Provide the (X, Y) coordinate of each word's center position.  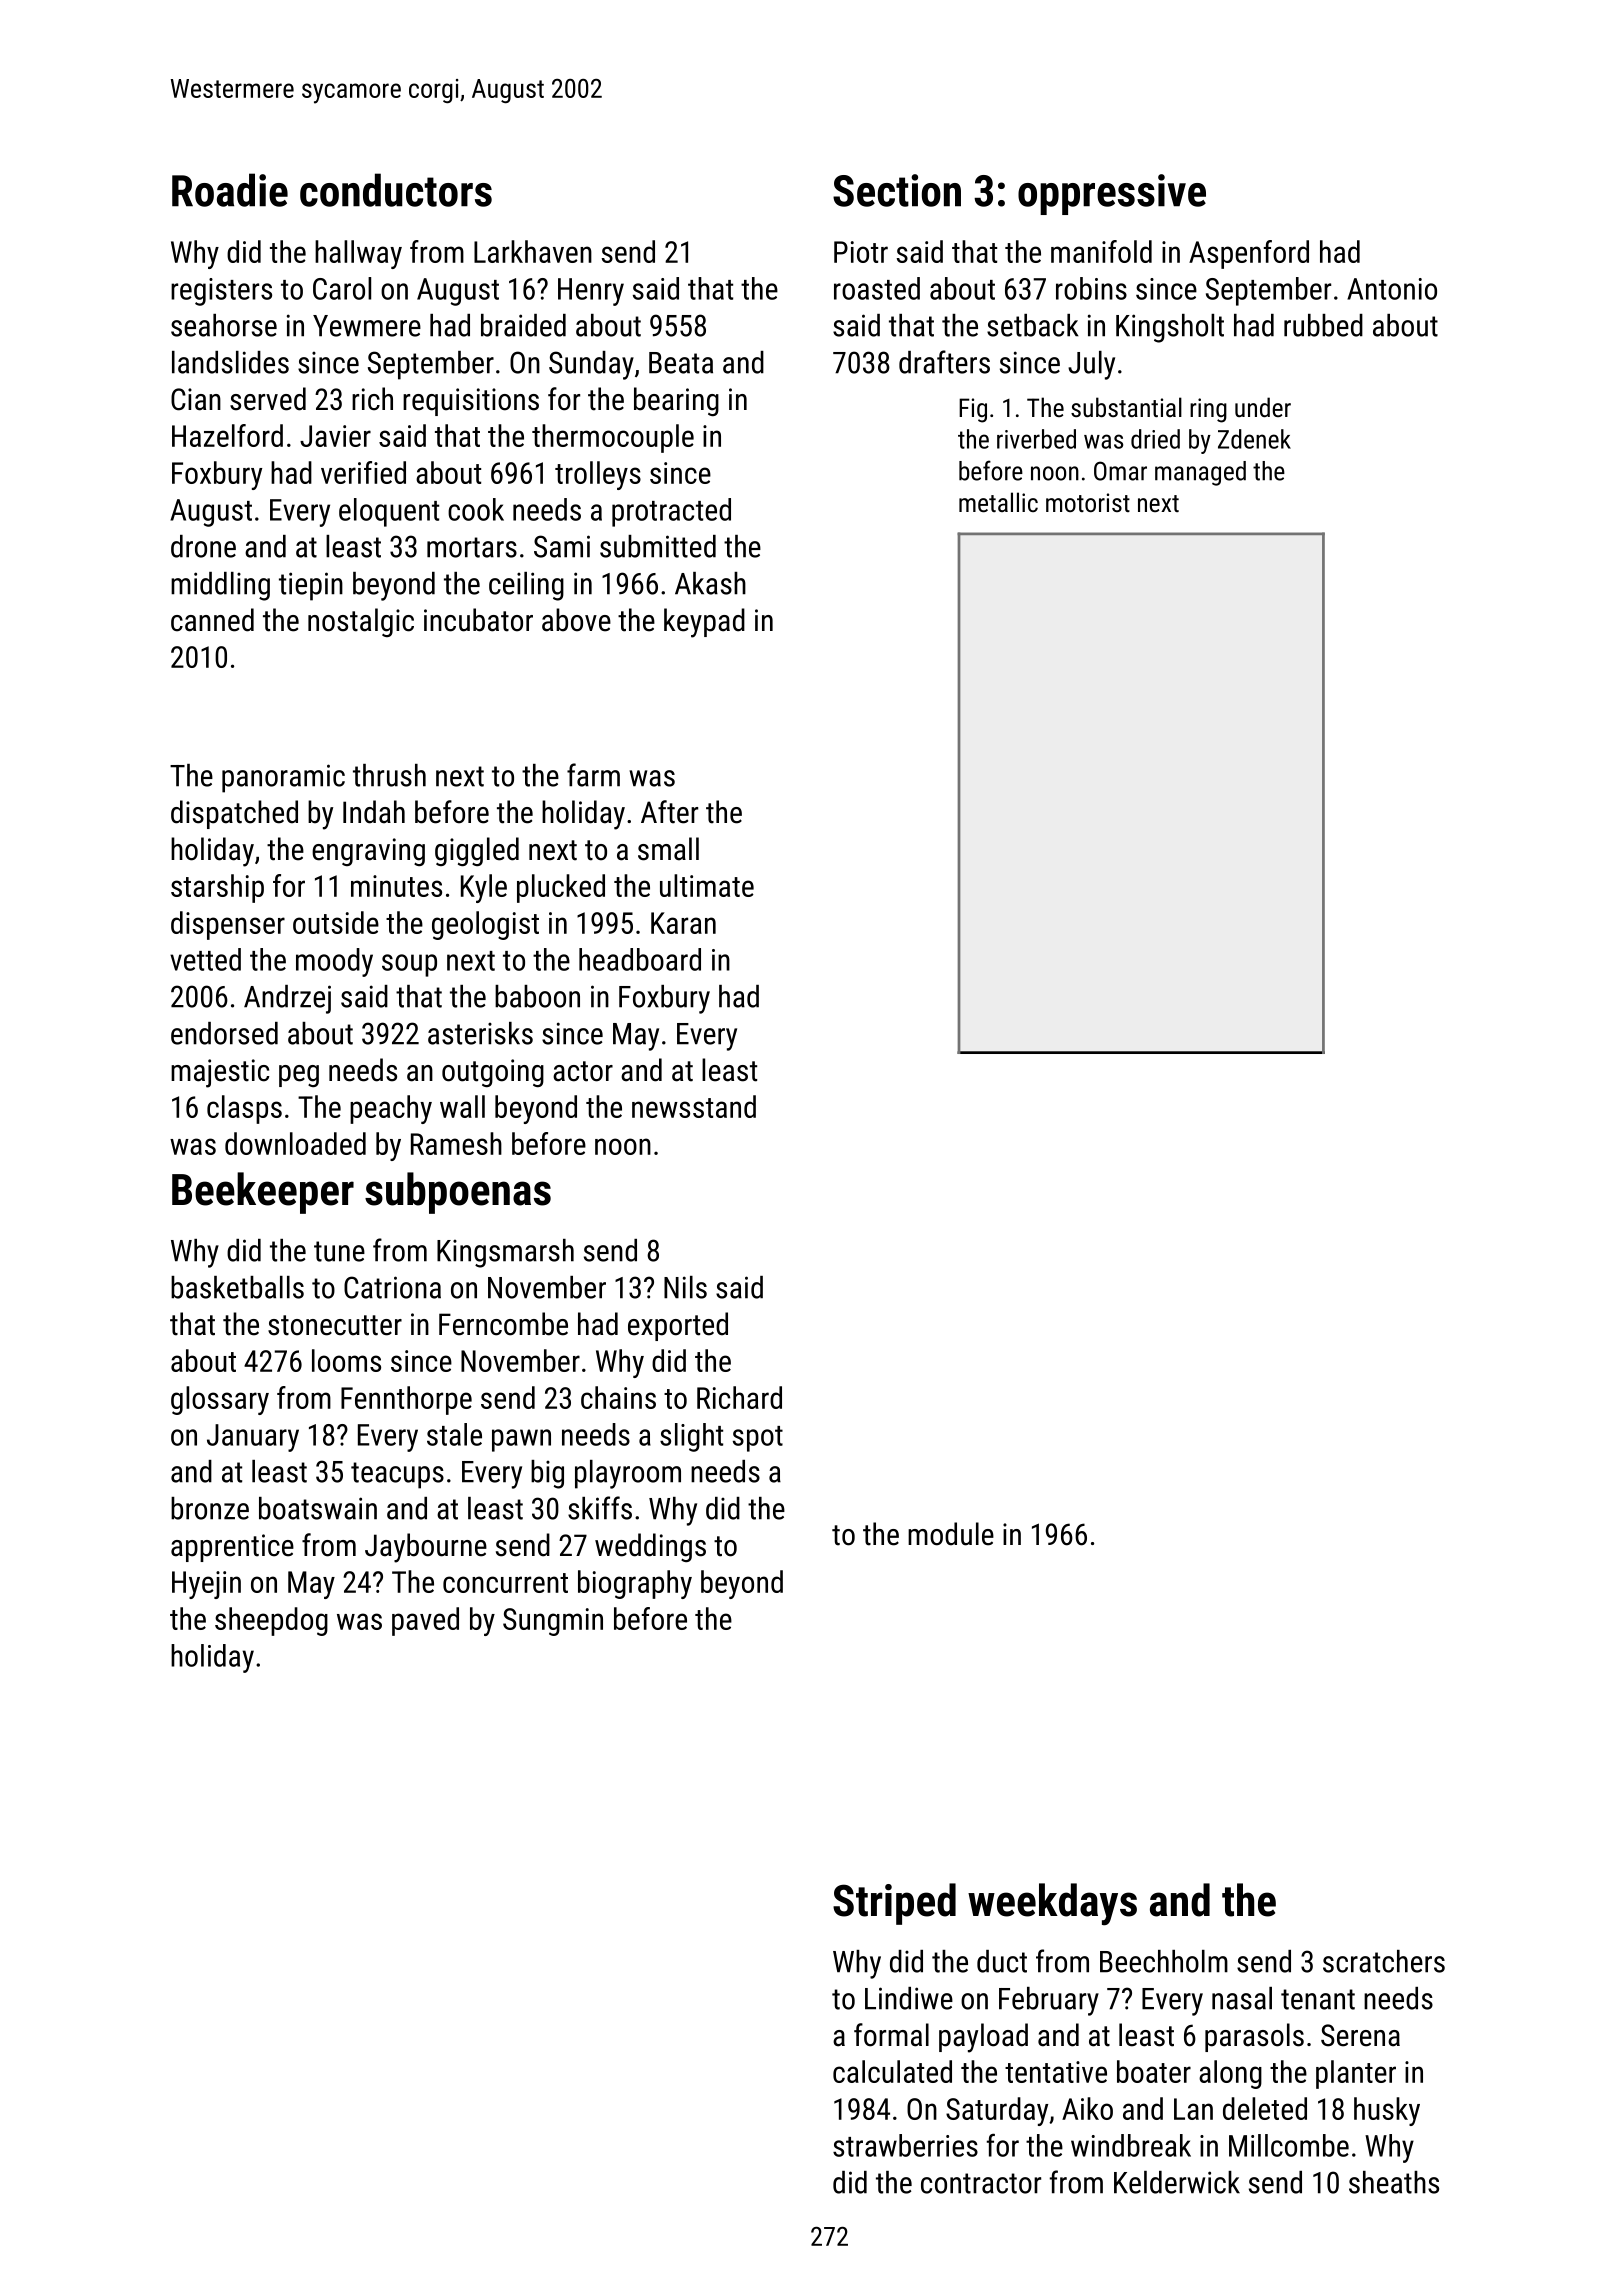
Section (897, 190)
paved (425, 1621)
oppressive (1112, 194)
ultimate (707, 885)
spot (758, 1439)
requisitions (471, 402)
